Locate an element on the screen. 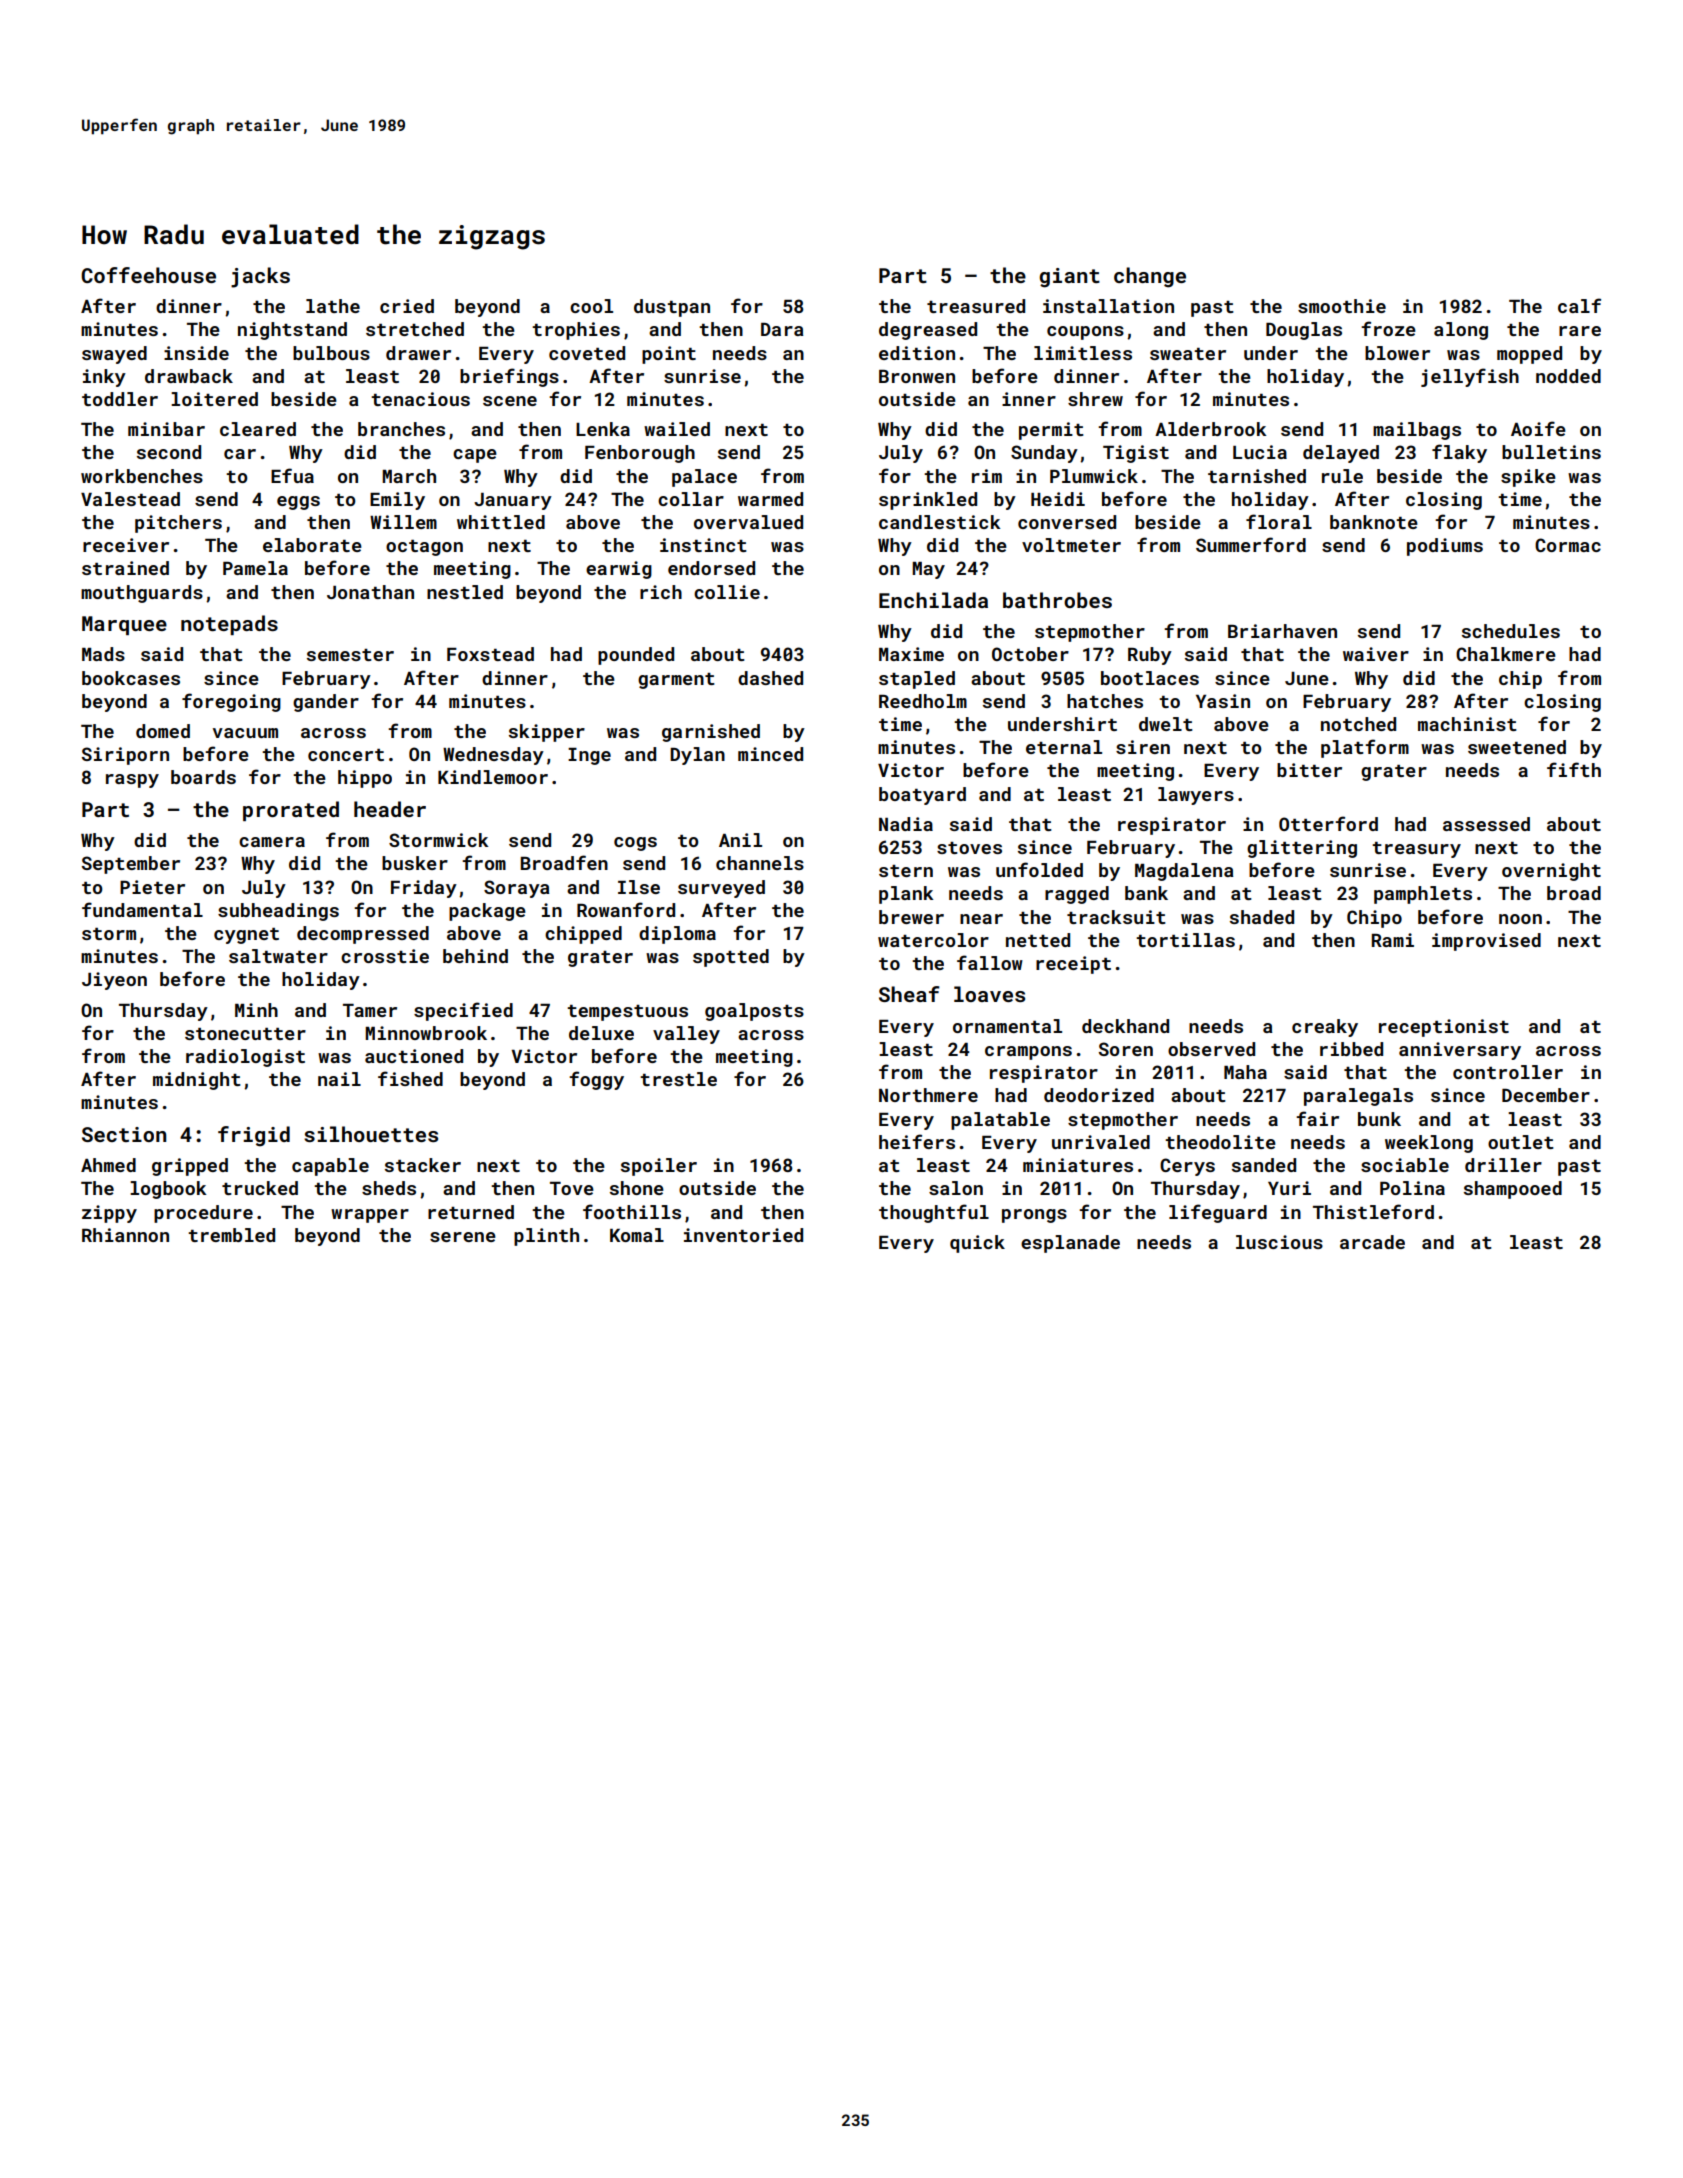  palatable is located at coordinates (1000, 1121).
